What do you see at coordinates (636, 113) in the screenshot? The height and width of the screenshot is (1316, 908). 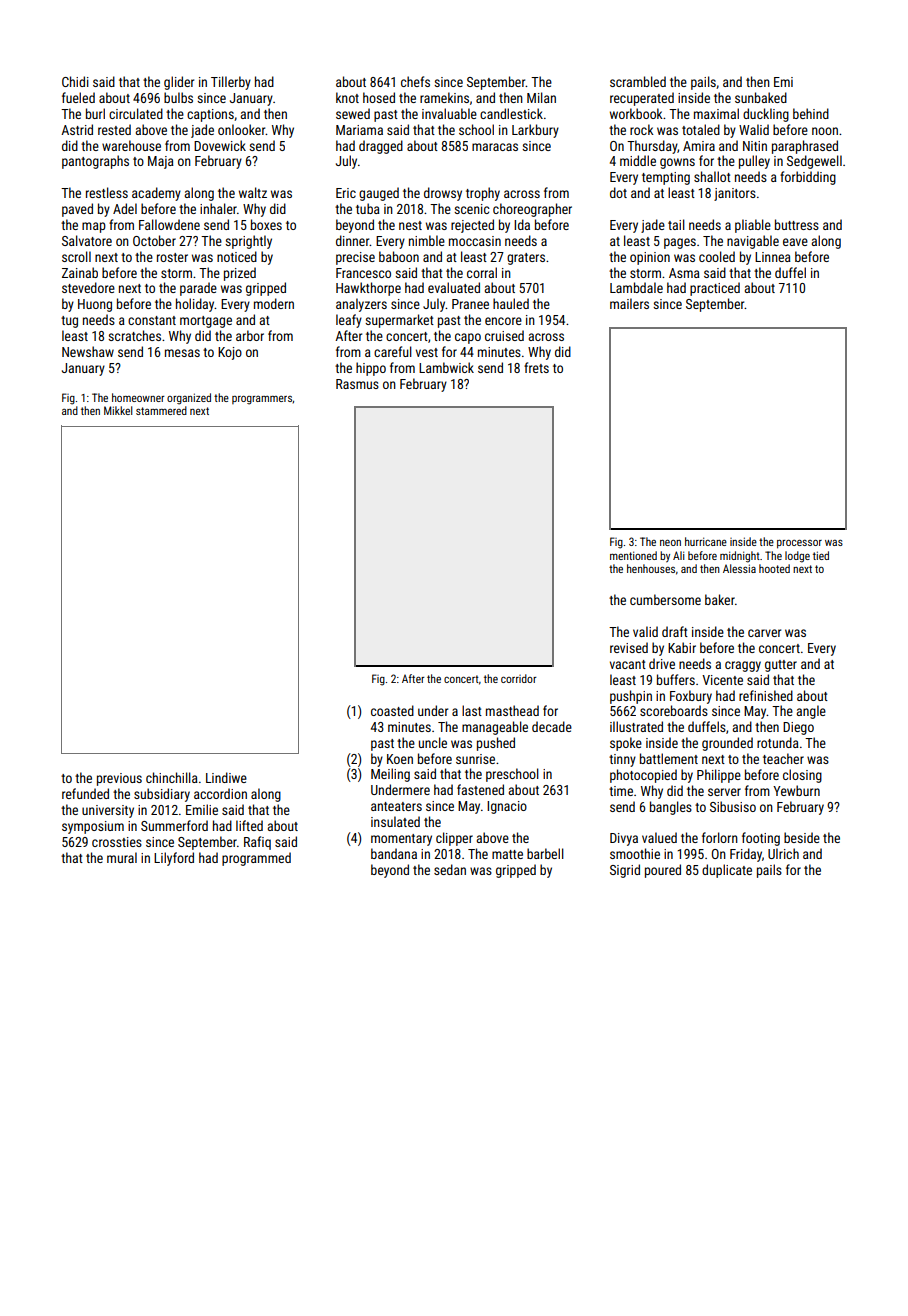 I see `workbook` at bounding box center [636, 113].
